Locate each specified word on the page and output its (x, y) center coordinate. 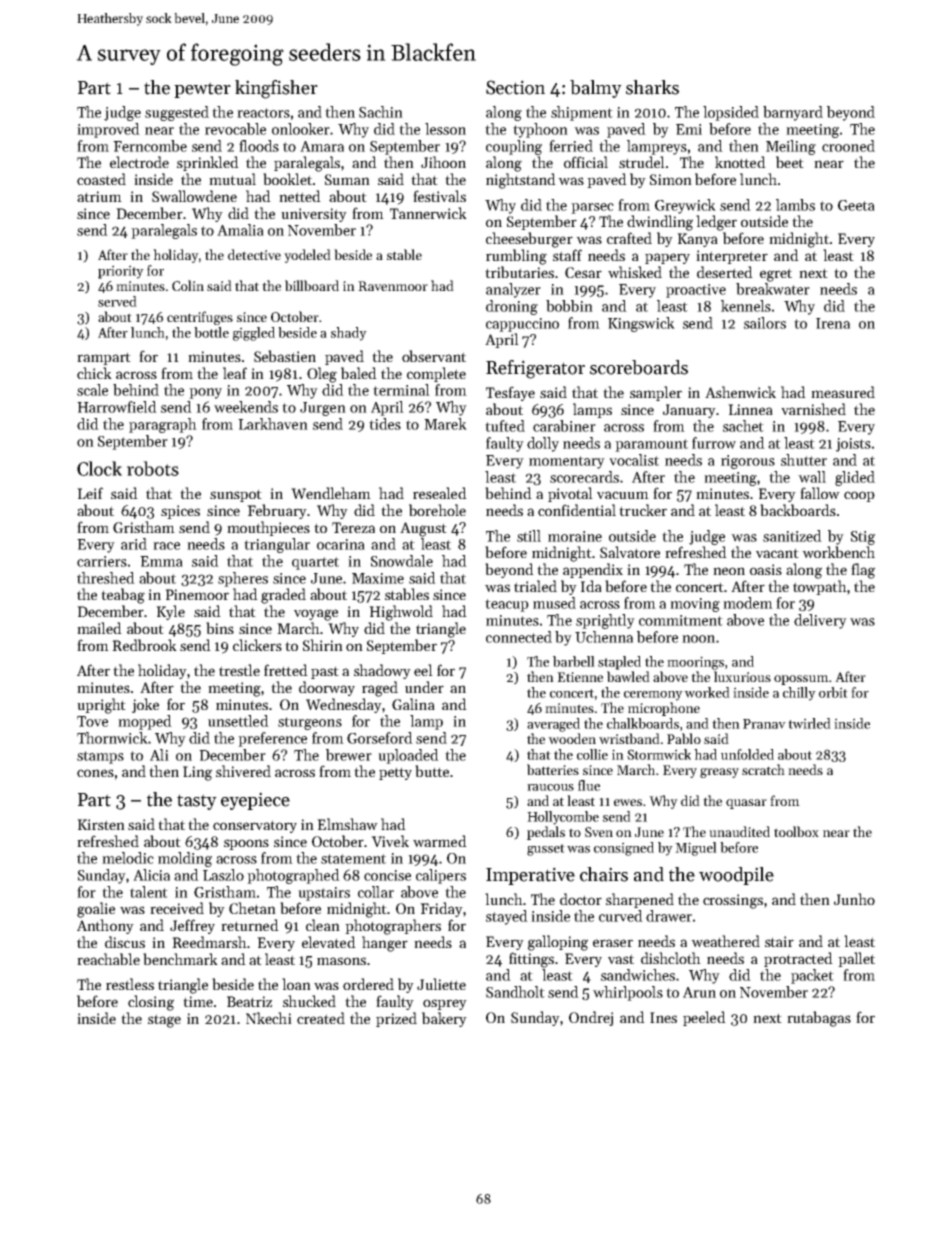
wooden (572, 738)
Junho (854, 899)
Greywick (685, 206)
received (177, 908)
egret (776, 275)
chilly (799, 694)
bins (220, 628)
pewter (202, 90)
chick (94, 373)
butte (432, 771)
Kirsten (101, 824)
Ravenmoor (393, 286)
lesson (445, 129)
